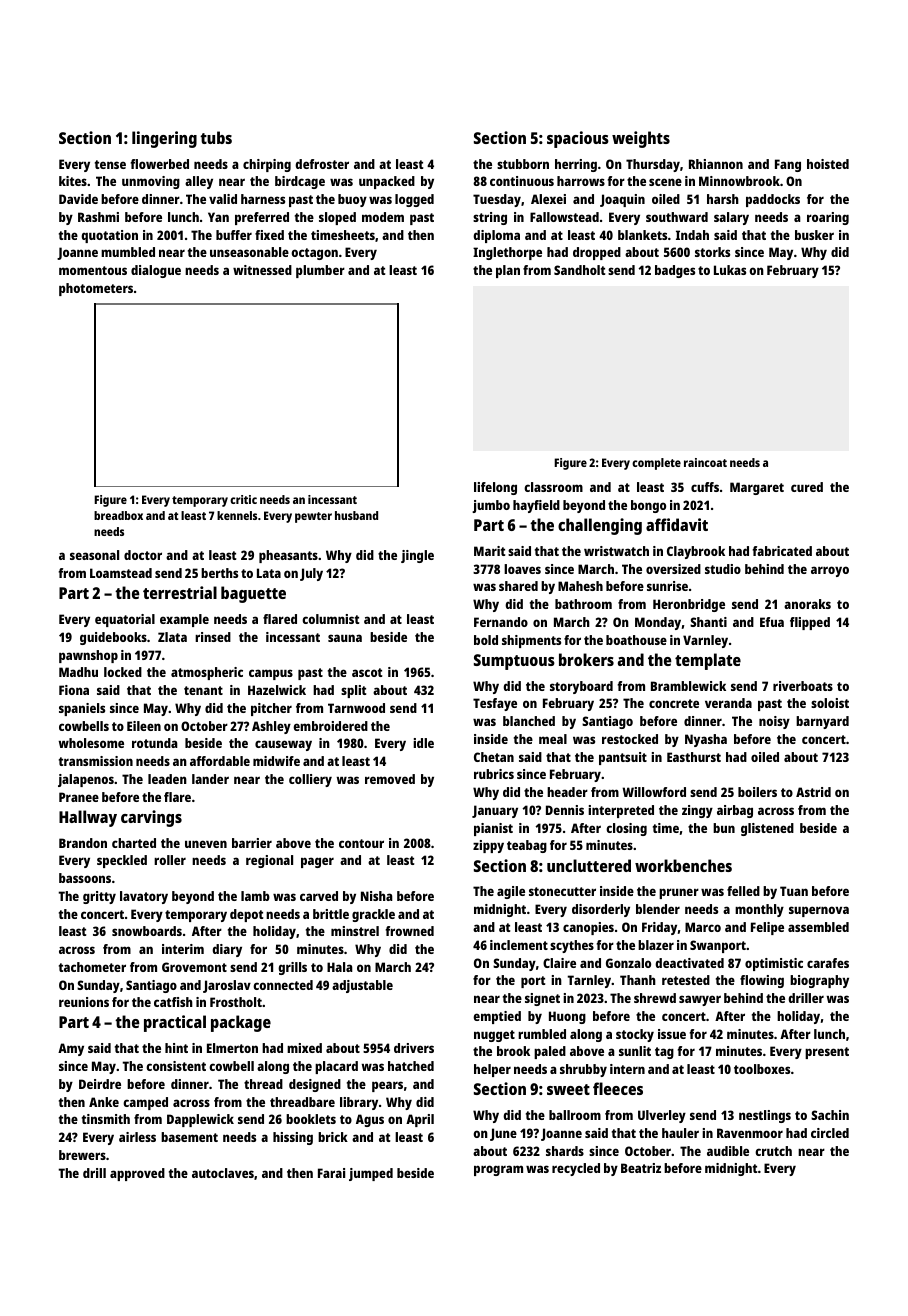 The width and height of the image is (908, 1316). What do you see at coordinates (578, 139) in the image?
I see `spacious` at bounding box center [578, 139].
